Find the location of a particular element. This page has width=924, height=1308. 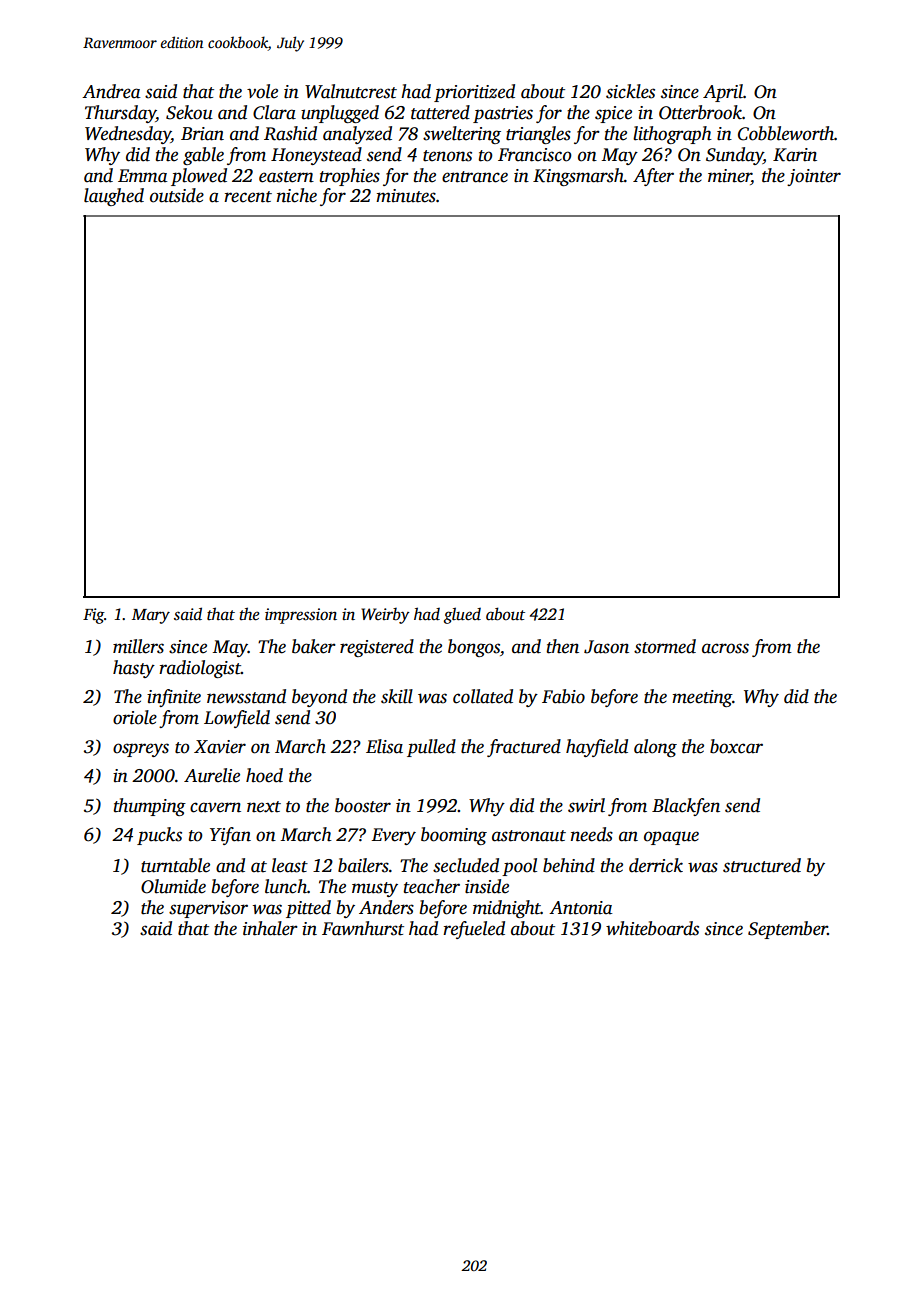

Fabio is located at coordinates (563, 696).
